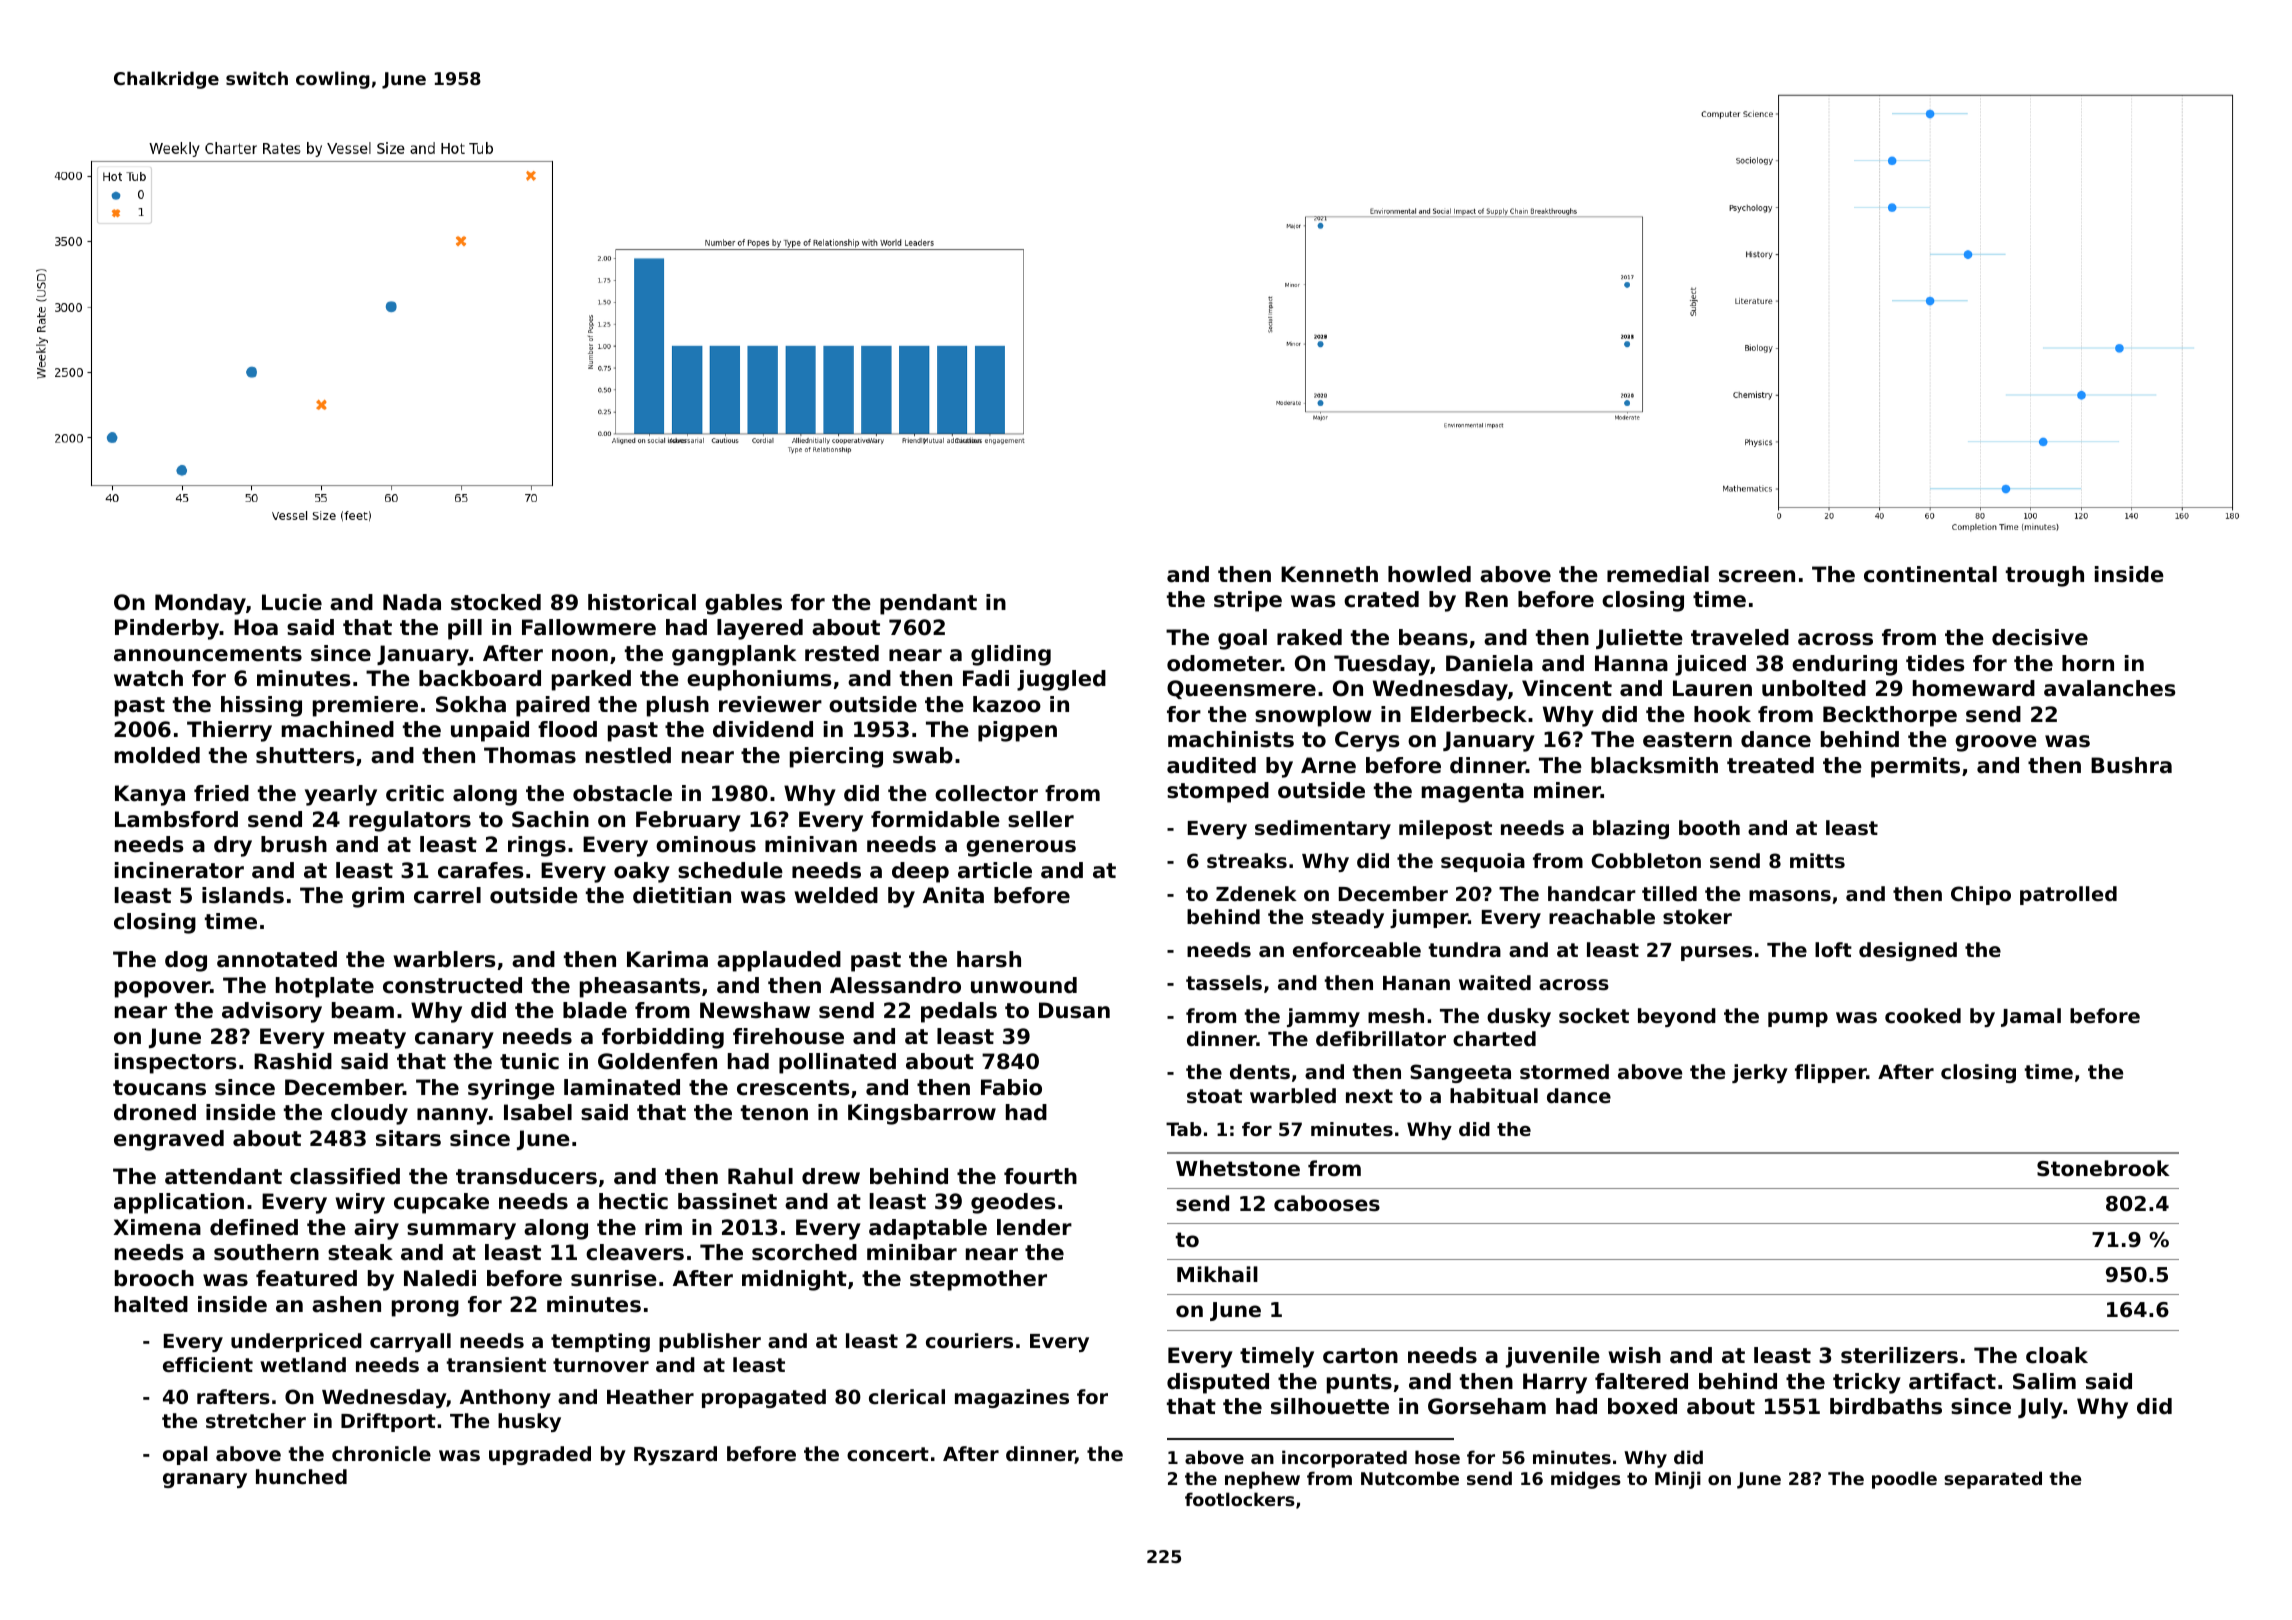 Image resolution: width=2292 pixels, height=1620 pixels. Describe the element at coordinates (410, 1342) in the page. I see `carryall` at that location.
